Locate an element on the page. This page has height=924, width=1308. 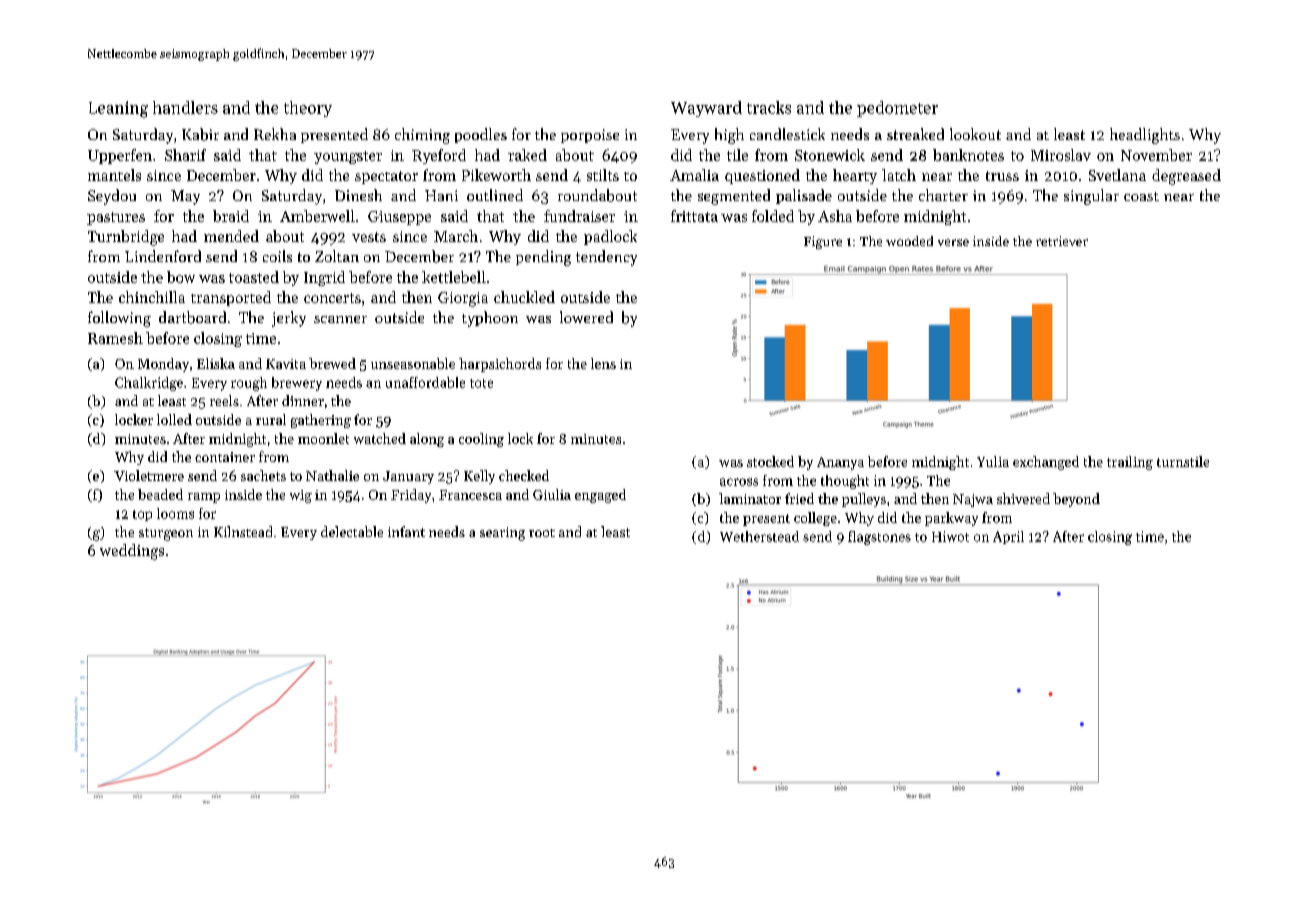
mended is located at coordinates (231, 236).
